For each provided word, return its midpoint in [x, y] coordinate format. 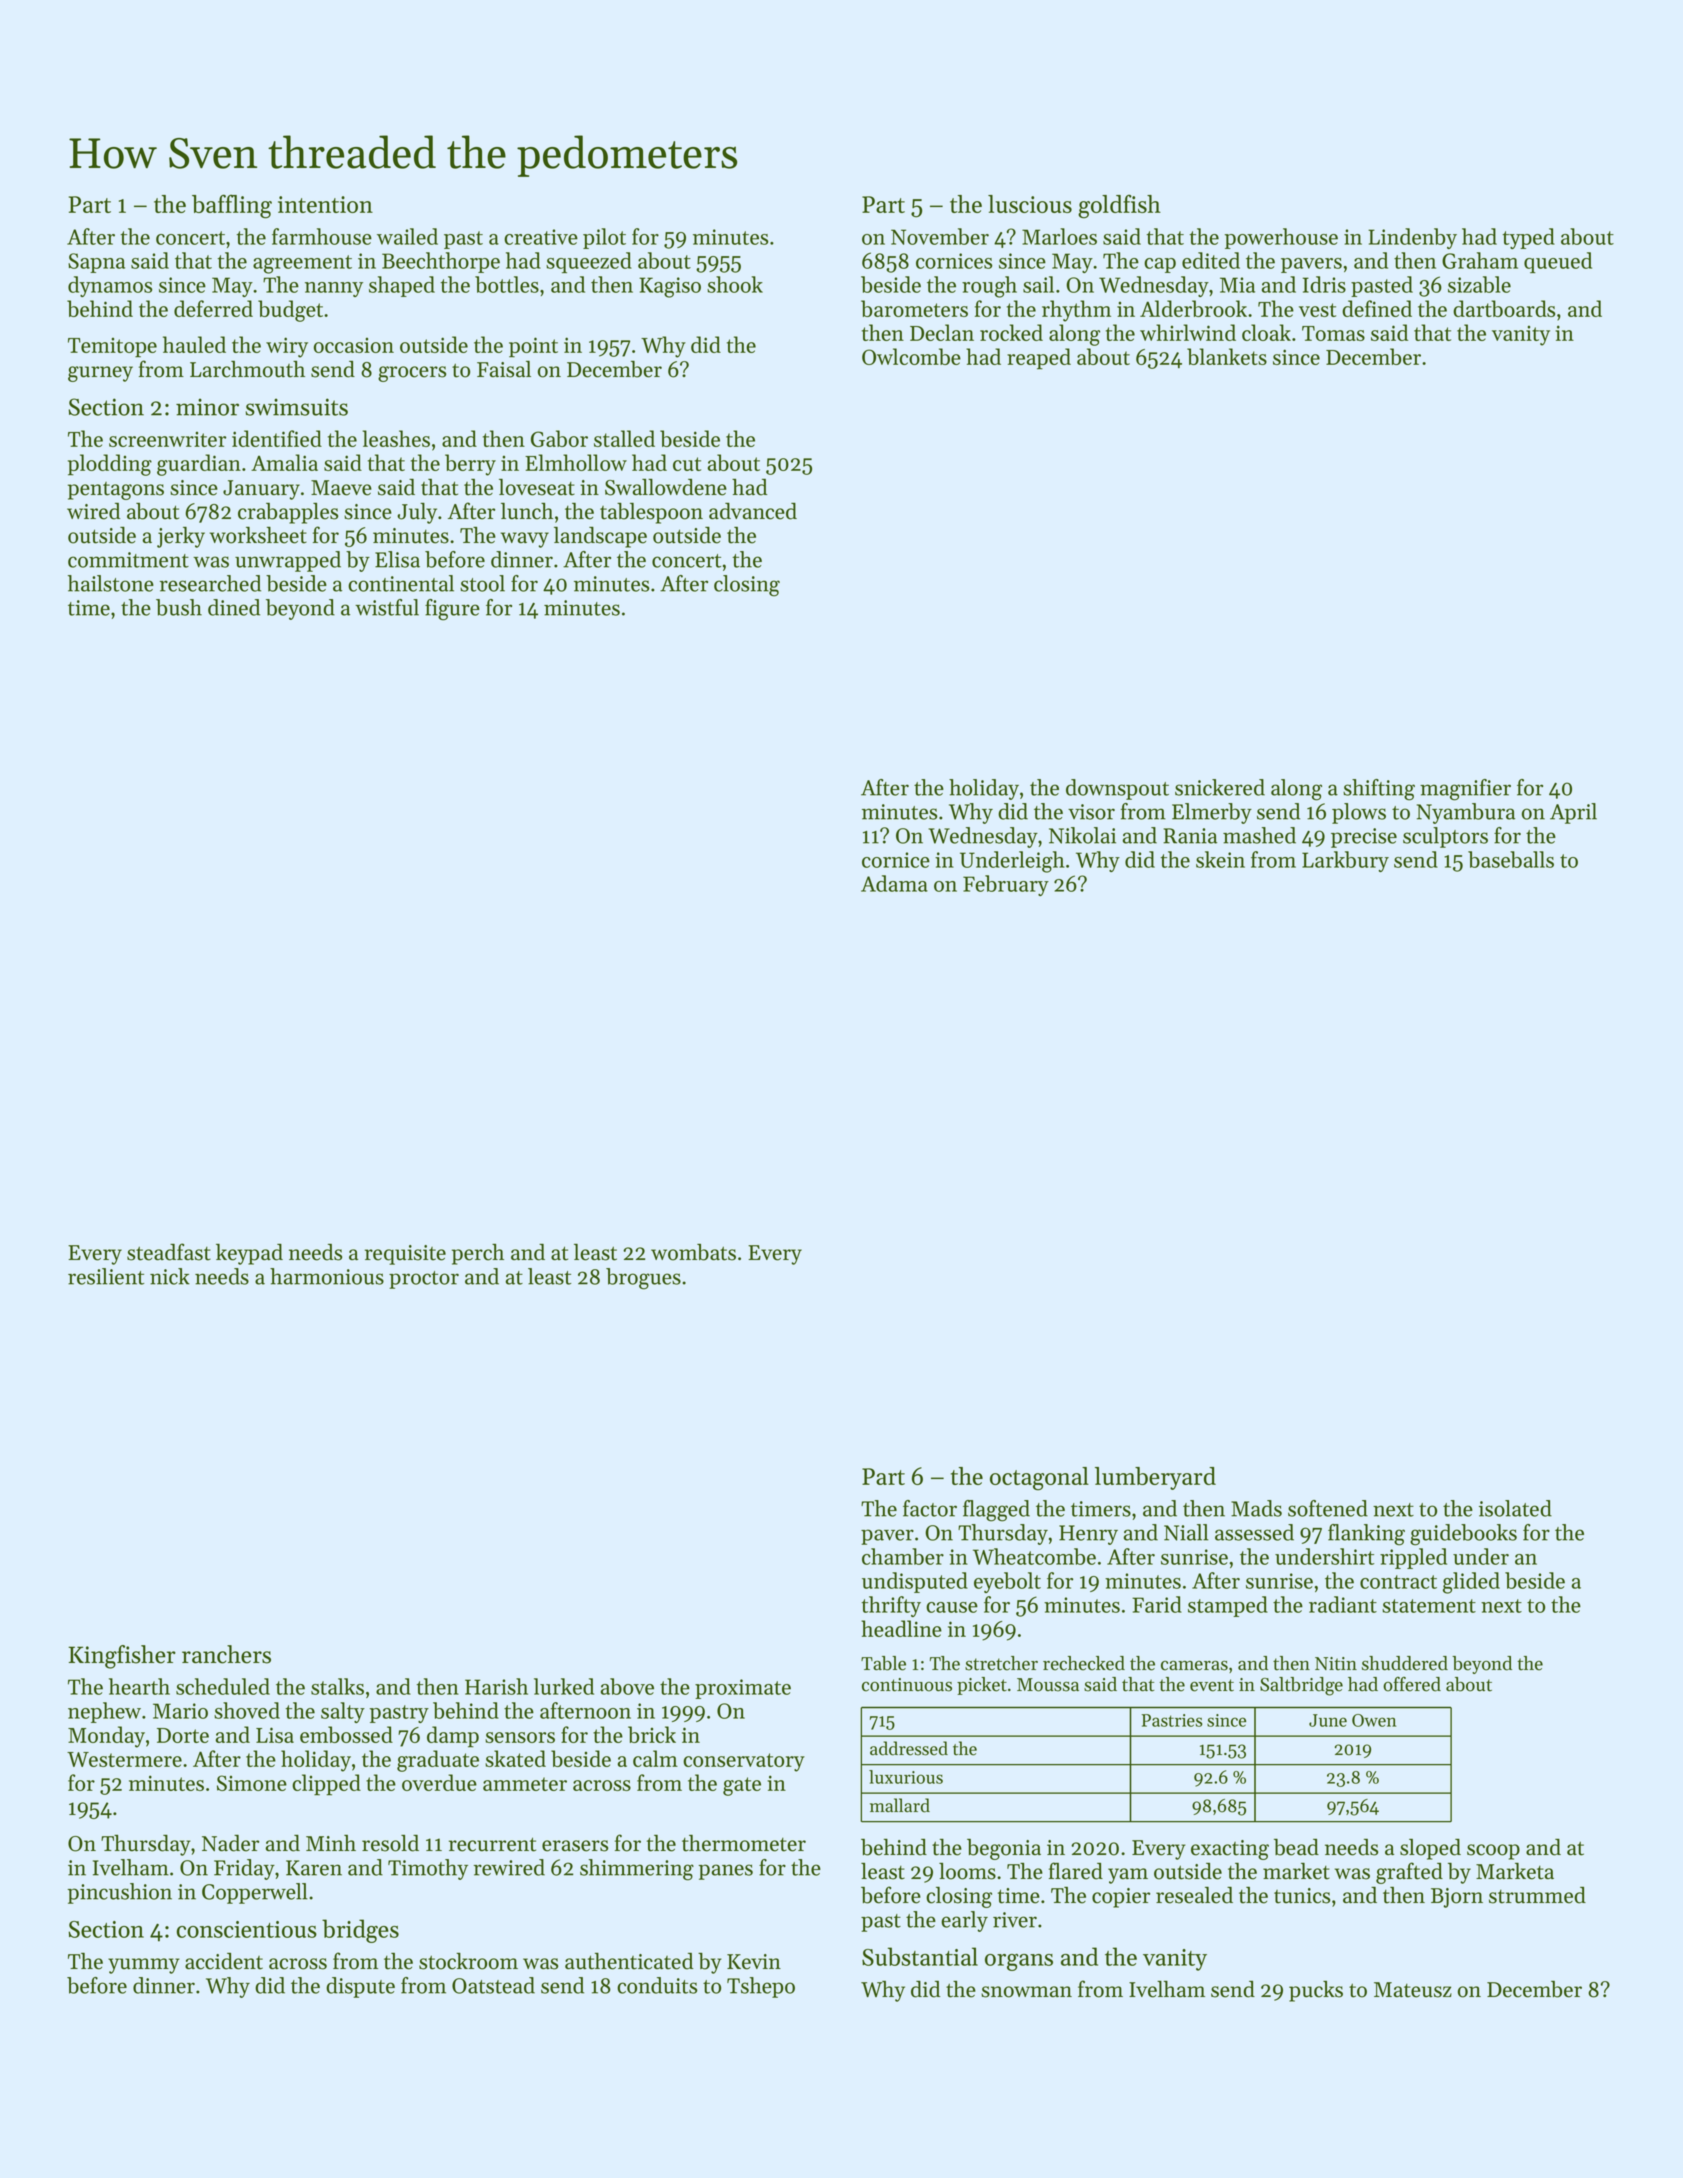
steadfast [169, 1252]
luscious [1030, 204]
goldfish [1119, 206]
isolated [1515, 1508]
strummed [1537, 1895]
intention [325, 204]
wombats [693, 1252]
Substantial [920, 1956]
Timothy [428, 1869]
